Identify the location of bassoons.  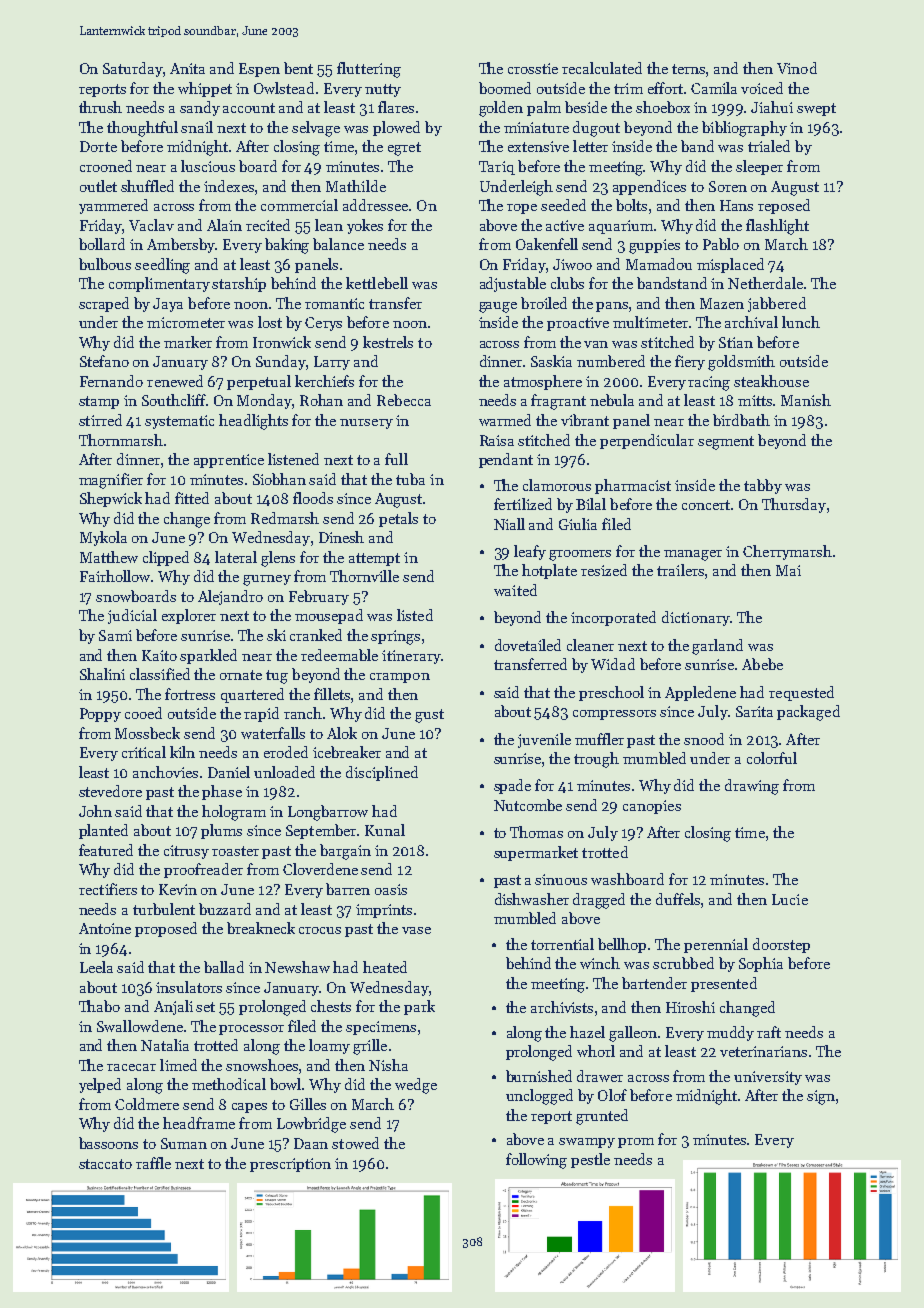
(108, 1143).
